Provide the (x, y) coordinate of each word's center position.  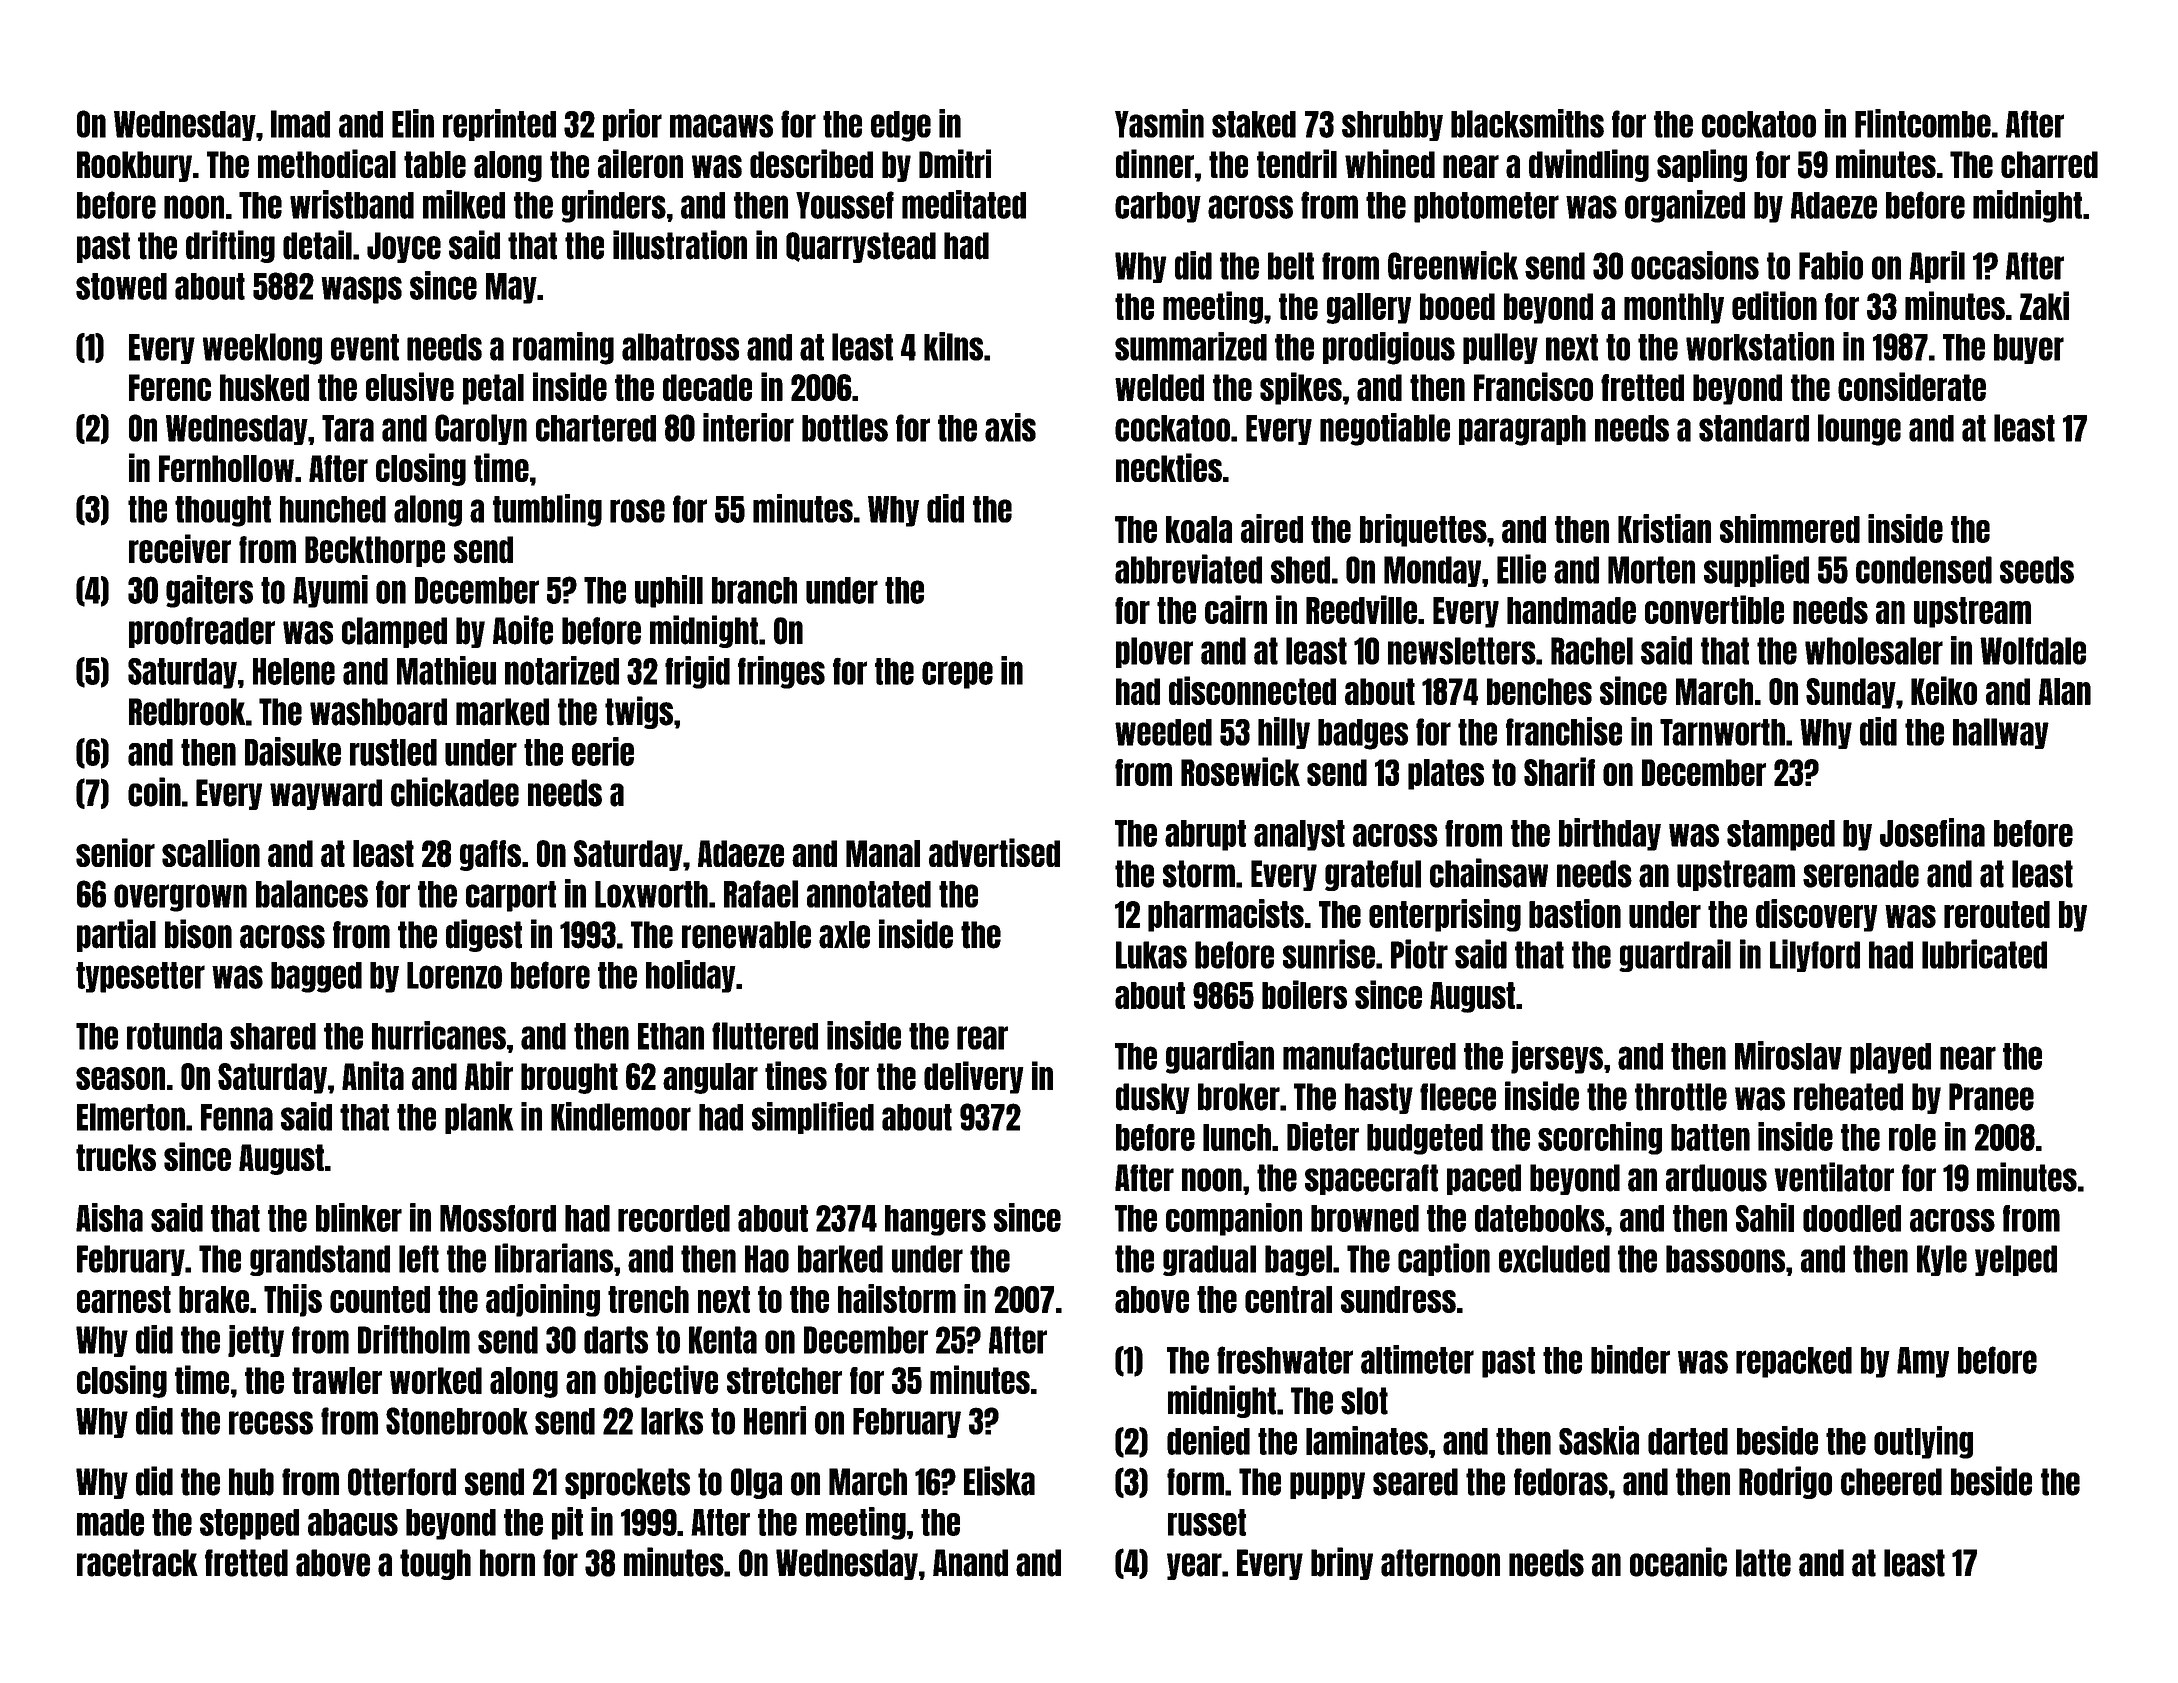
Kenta (723, 1340)
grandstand (320, 1260)
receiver (180, 549)
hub (251, 1482)
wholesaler (1874, 651)
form (1195, 1482)
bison (198, 934)
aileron (640, 163)
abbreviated (1188, 569)
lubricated (1984, 954)
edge (901, 126)
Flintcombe (1923, 123)
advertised (994, 852)
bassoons (1725, 1259)
